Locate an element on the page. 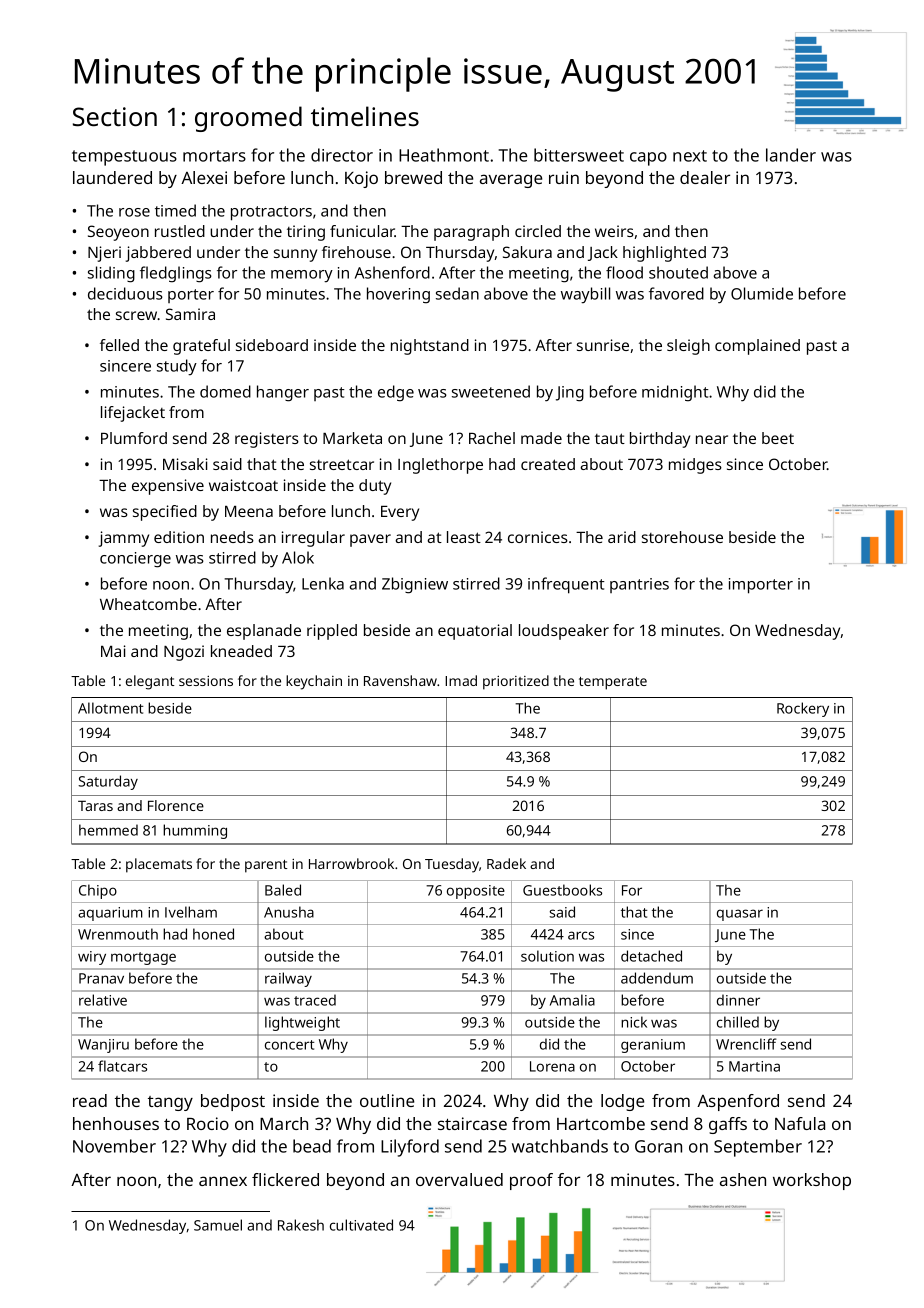 Image resolution: width=924 pixels, height=1308 pixels. jammy is located at coordinates (124, 539).
